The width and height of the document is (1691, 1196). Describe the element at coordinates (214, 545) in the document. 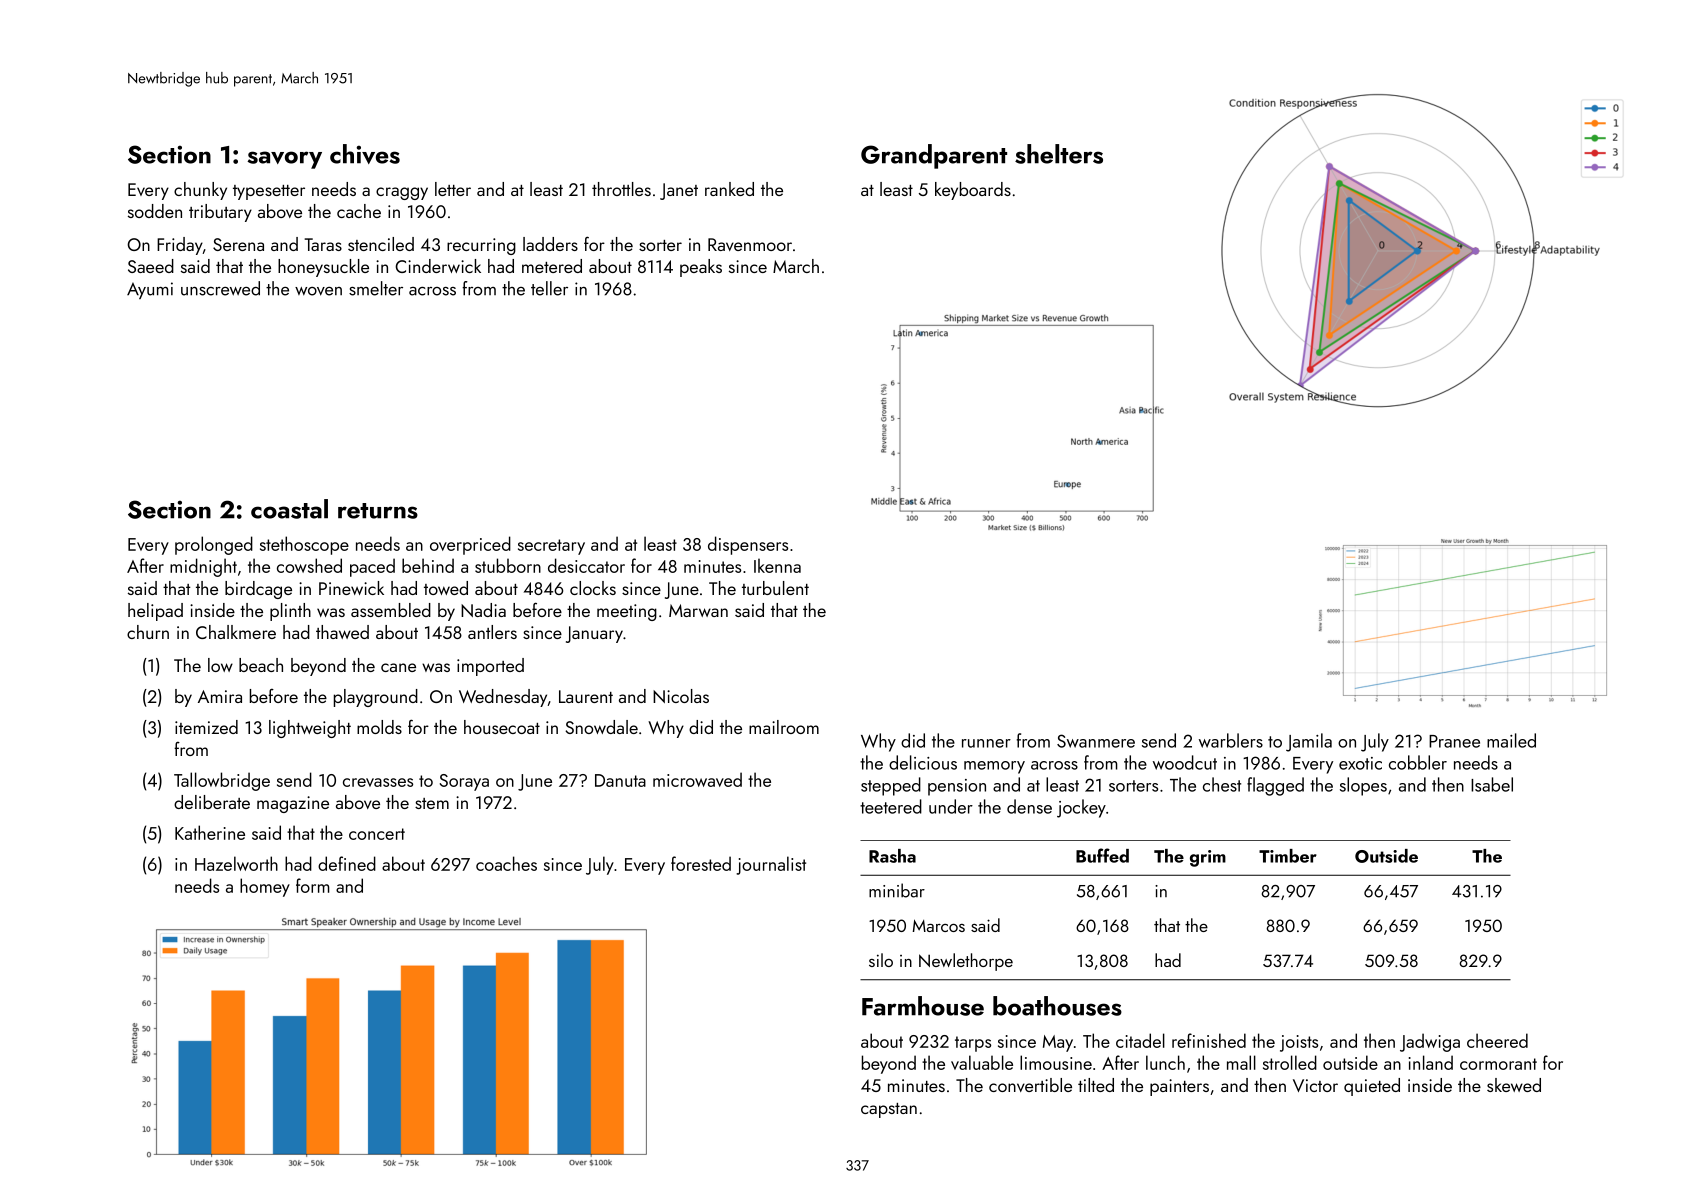

I see `prolonged` at that location.
